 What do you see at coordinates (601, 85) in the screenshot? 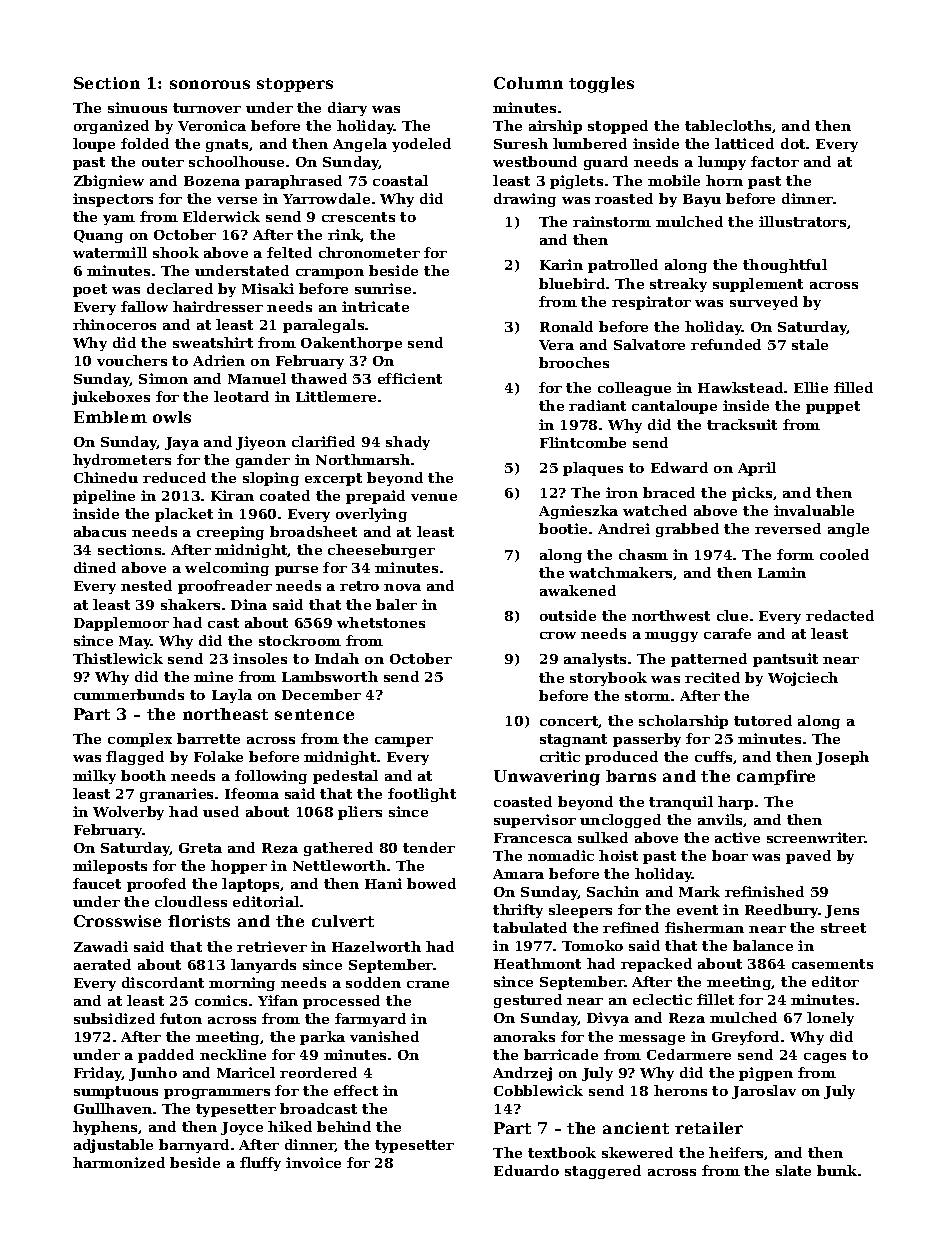
I see `toggles` at bounding box center [601, 85].
